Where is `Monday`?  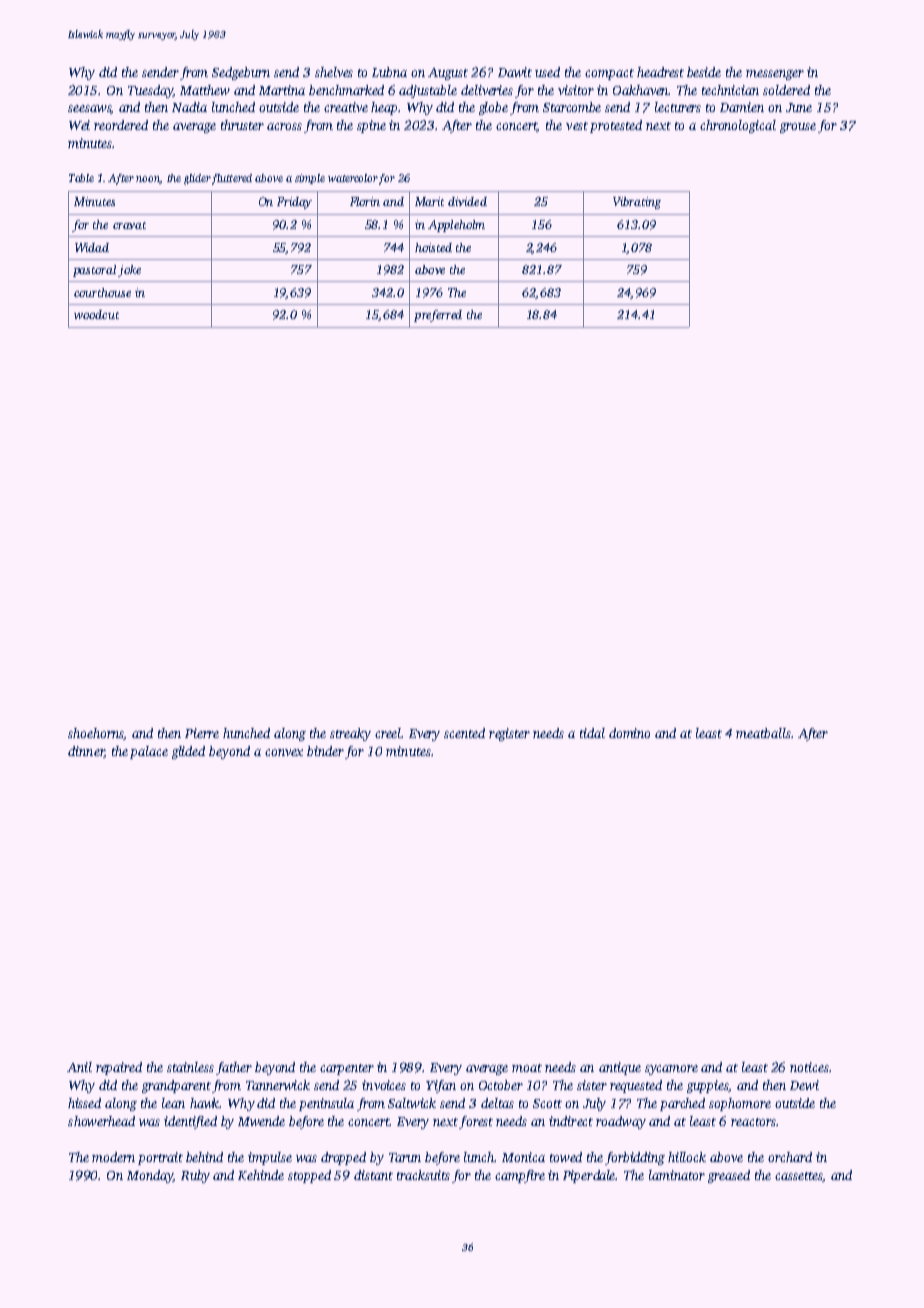
Monday is located at coordinates (150, 1176).
